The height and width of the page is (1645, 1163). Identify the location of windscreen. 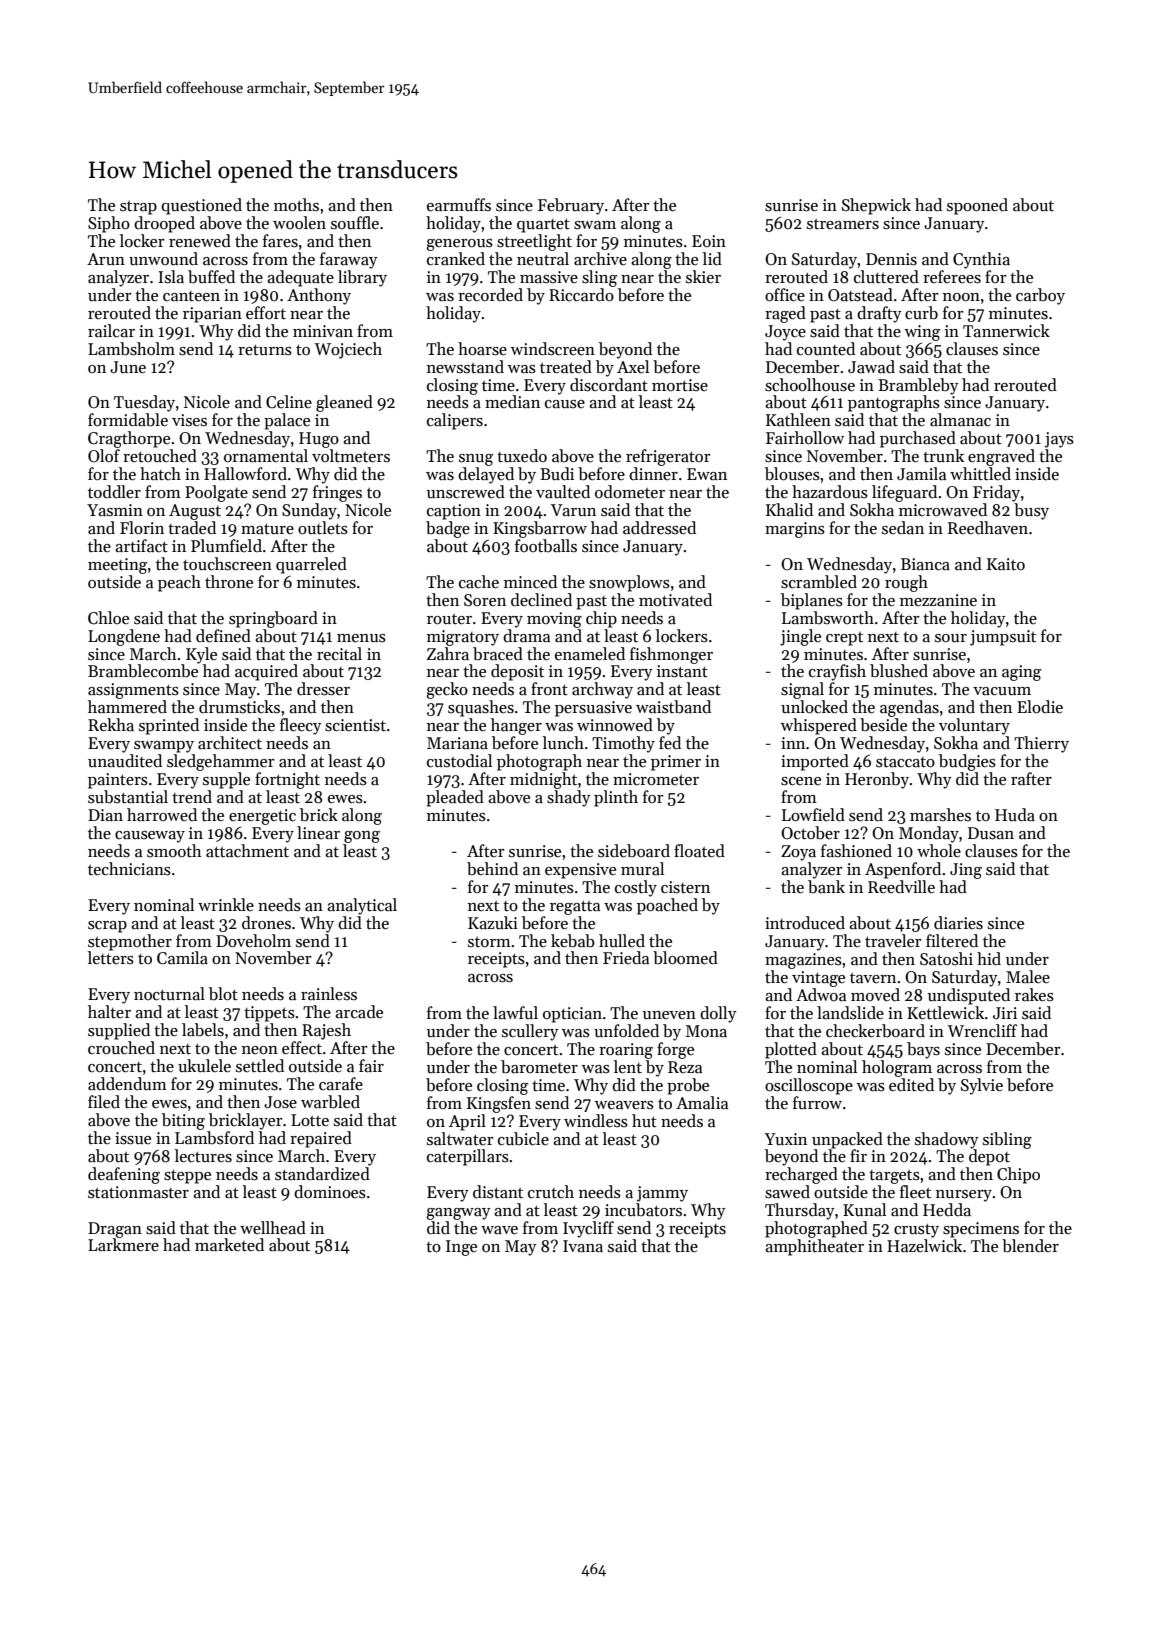
(553, 349).
